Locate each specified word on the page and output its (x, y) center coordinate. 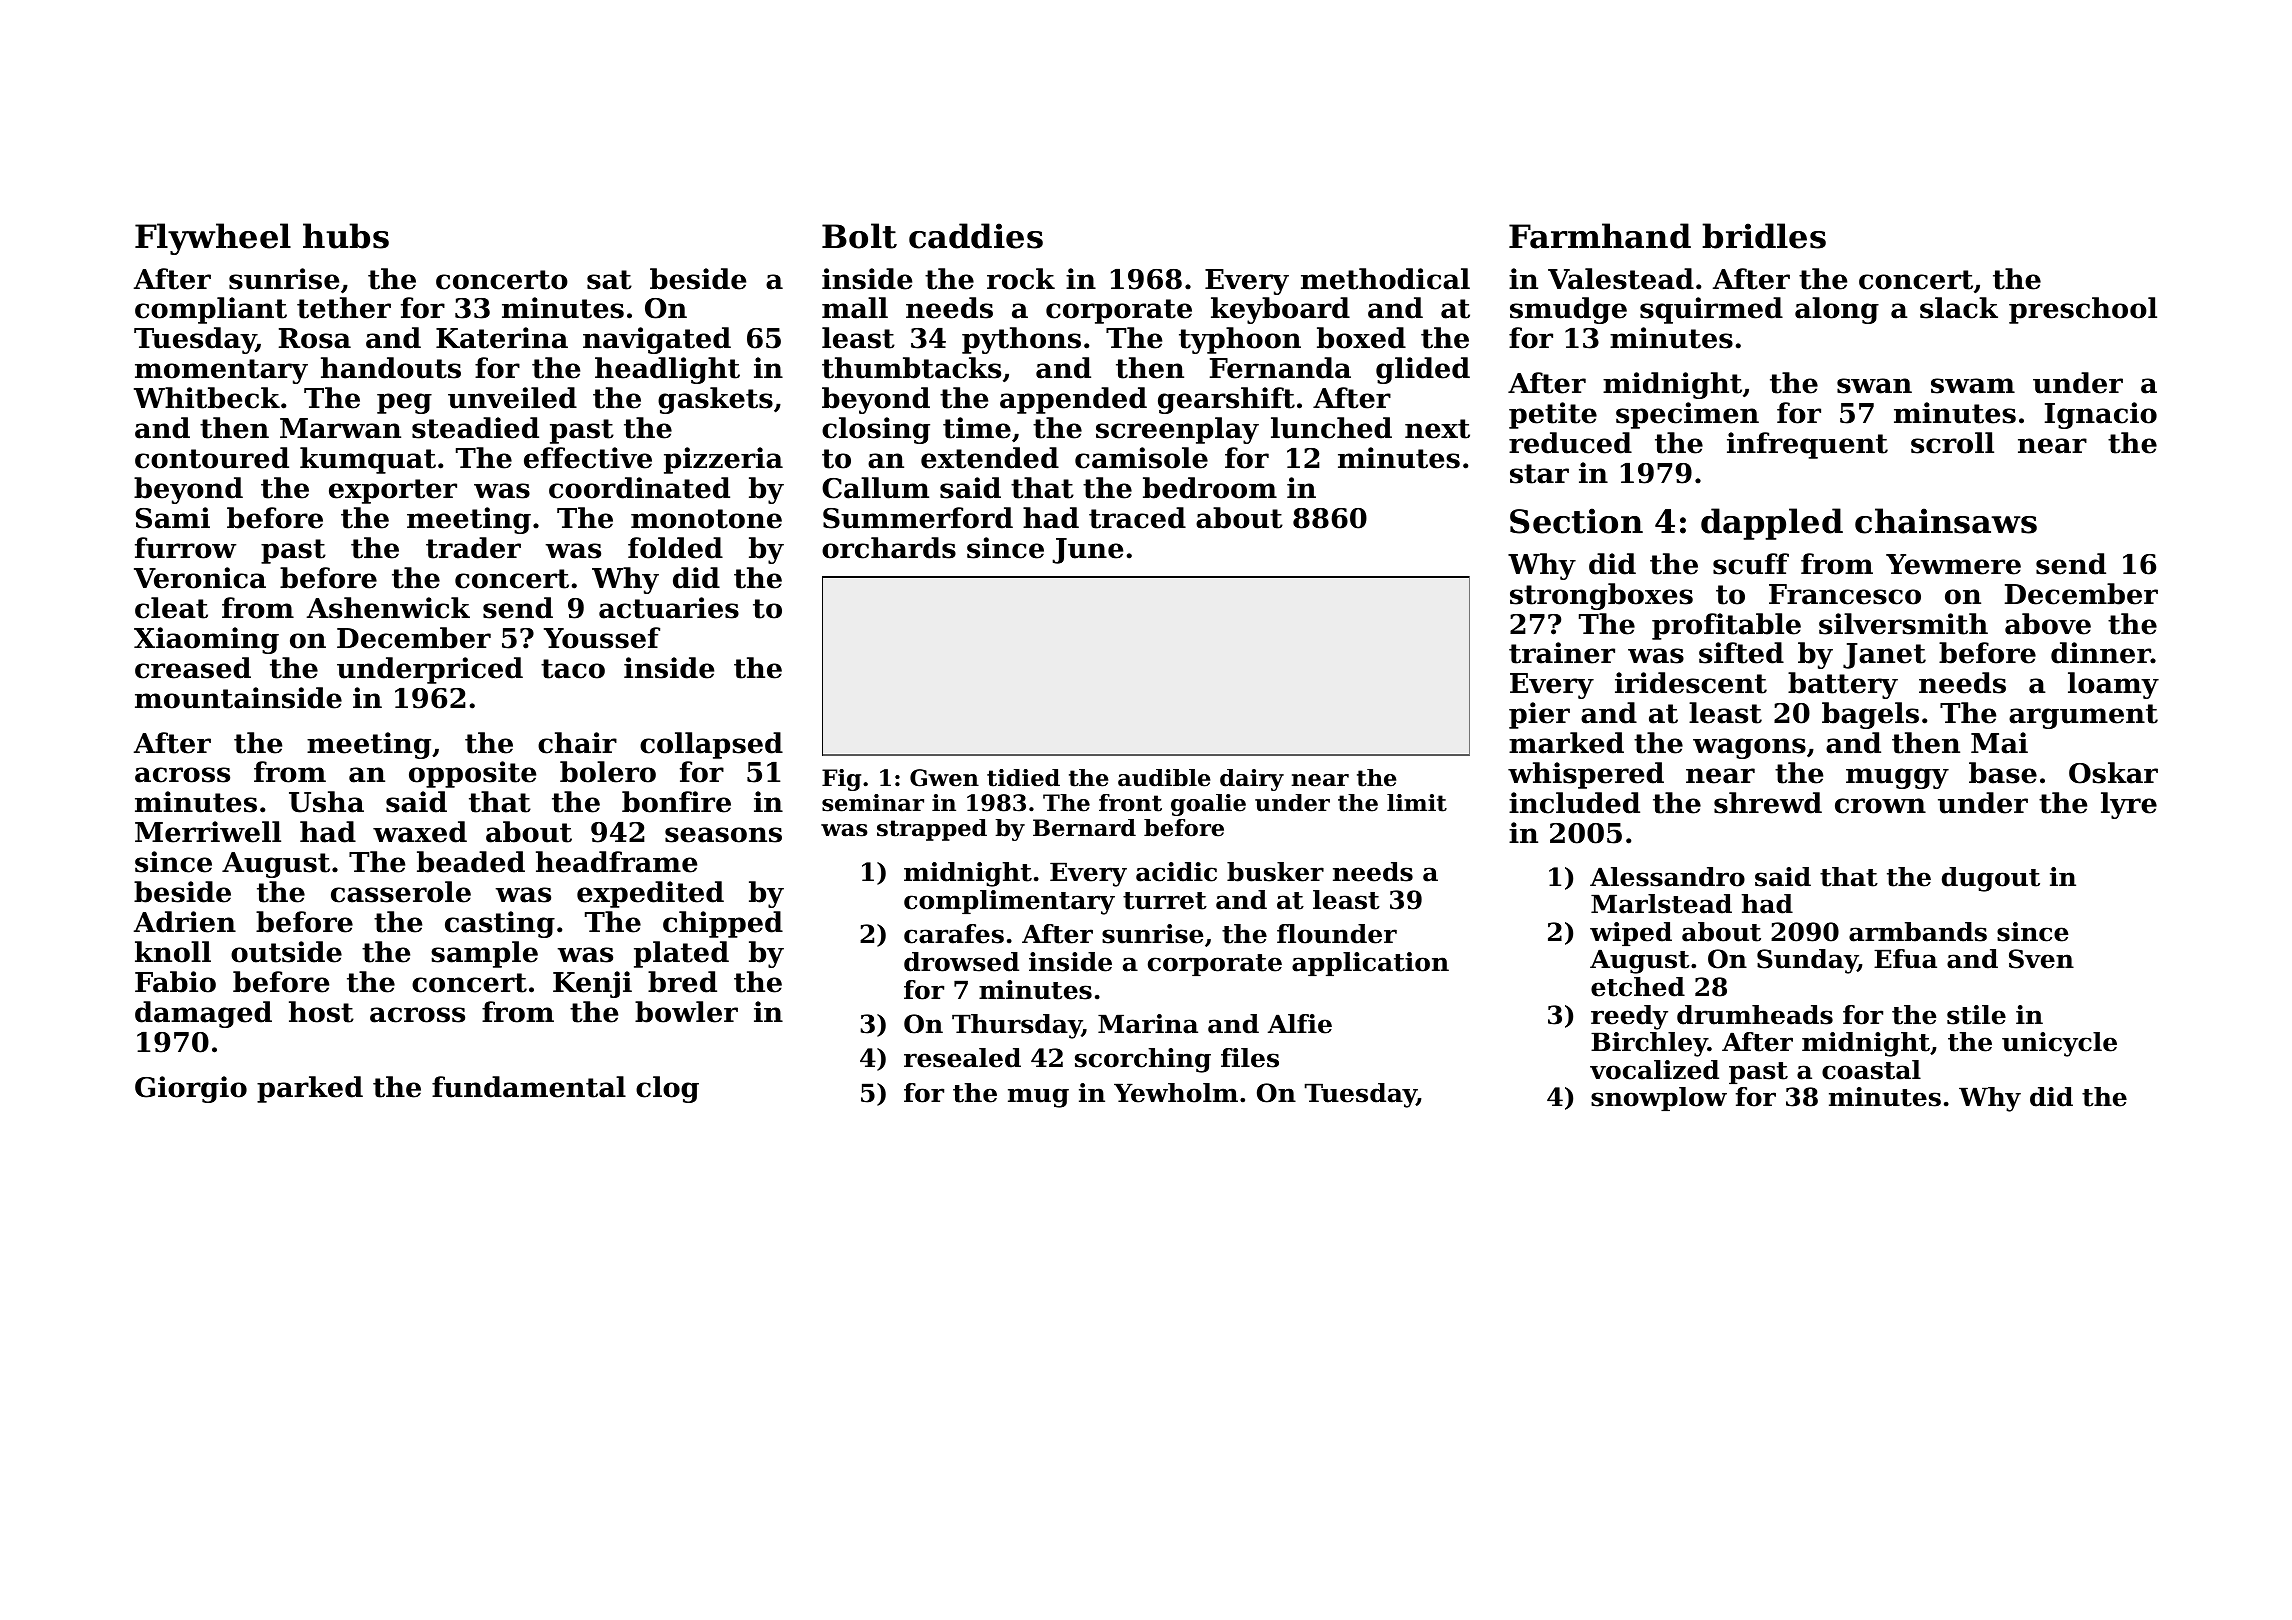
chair (577, 743)
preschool (2083, 310)
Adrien (185, 922)
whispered (1586, 775)
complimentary (1009, 902)
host (321, 1012)
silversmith (1903, 624)
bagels (1870, 715)
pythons (1021, 340)
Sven (2041, 959)
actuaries (669, 608)
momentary (221, 371)
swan (1874, 386)
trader (473, 548)
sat (609, 280)
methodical (1385, 279)
